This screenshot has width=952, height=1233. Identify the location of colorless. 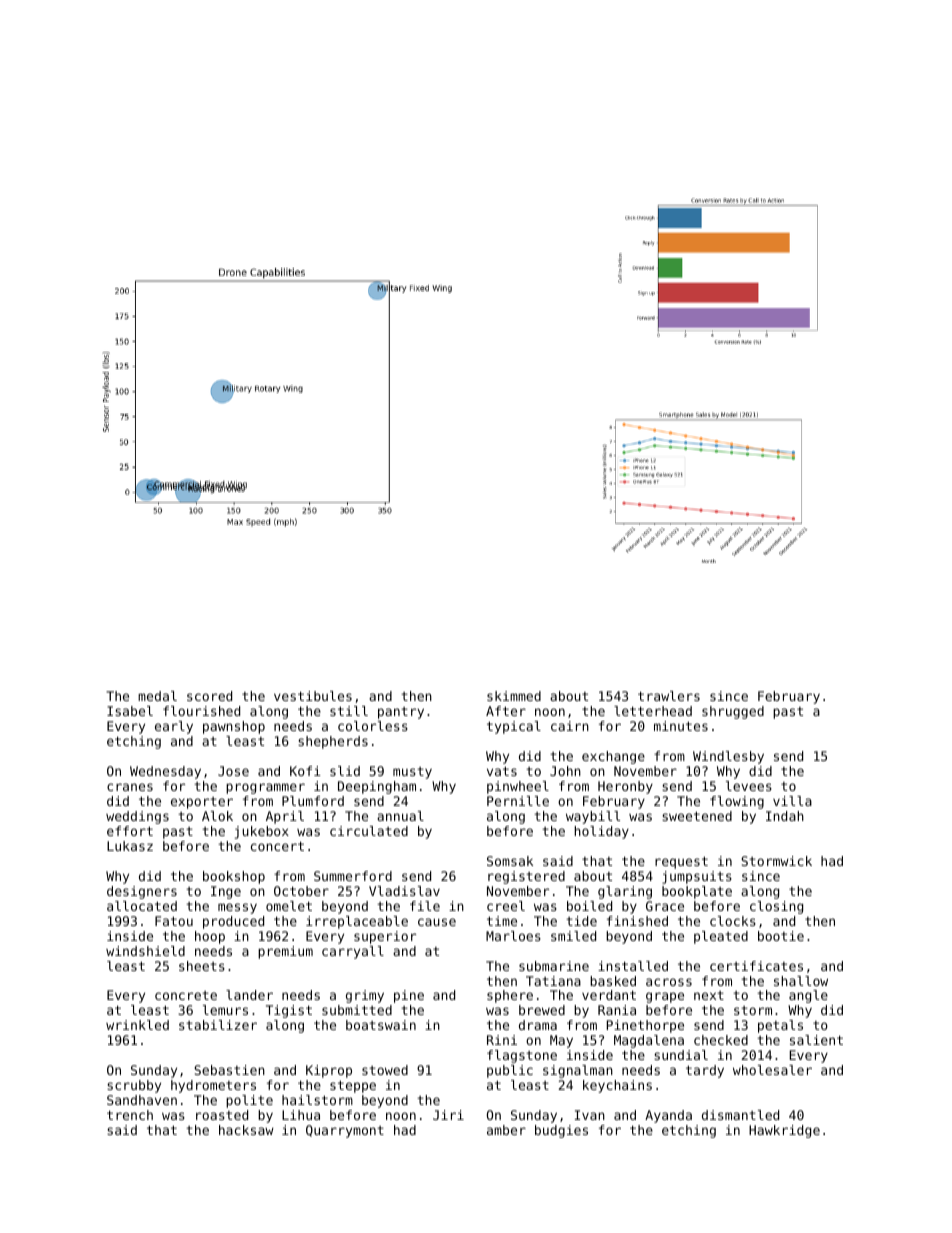
(373, 726).
